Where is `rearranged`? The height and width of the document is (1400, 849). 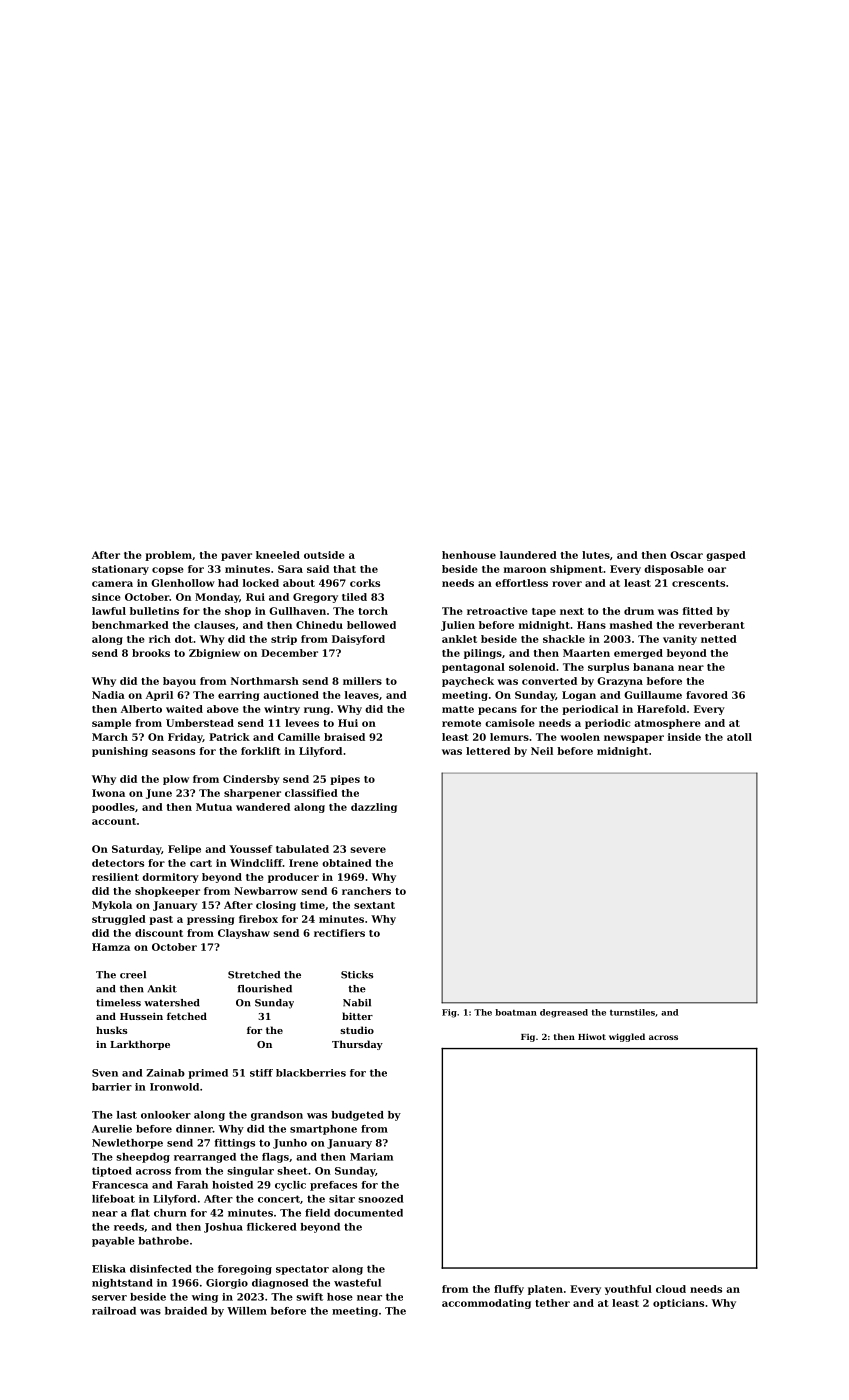 rearranged is located at coordinates (205, 1158).
